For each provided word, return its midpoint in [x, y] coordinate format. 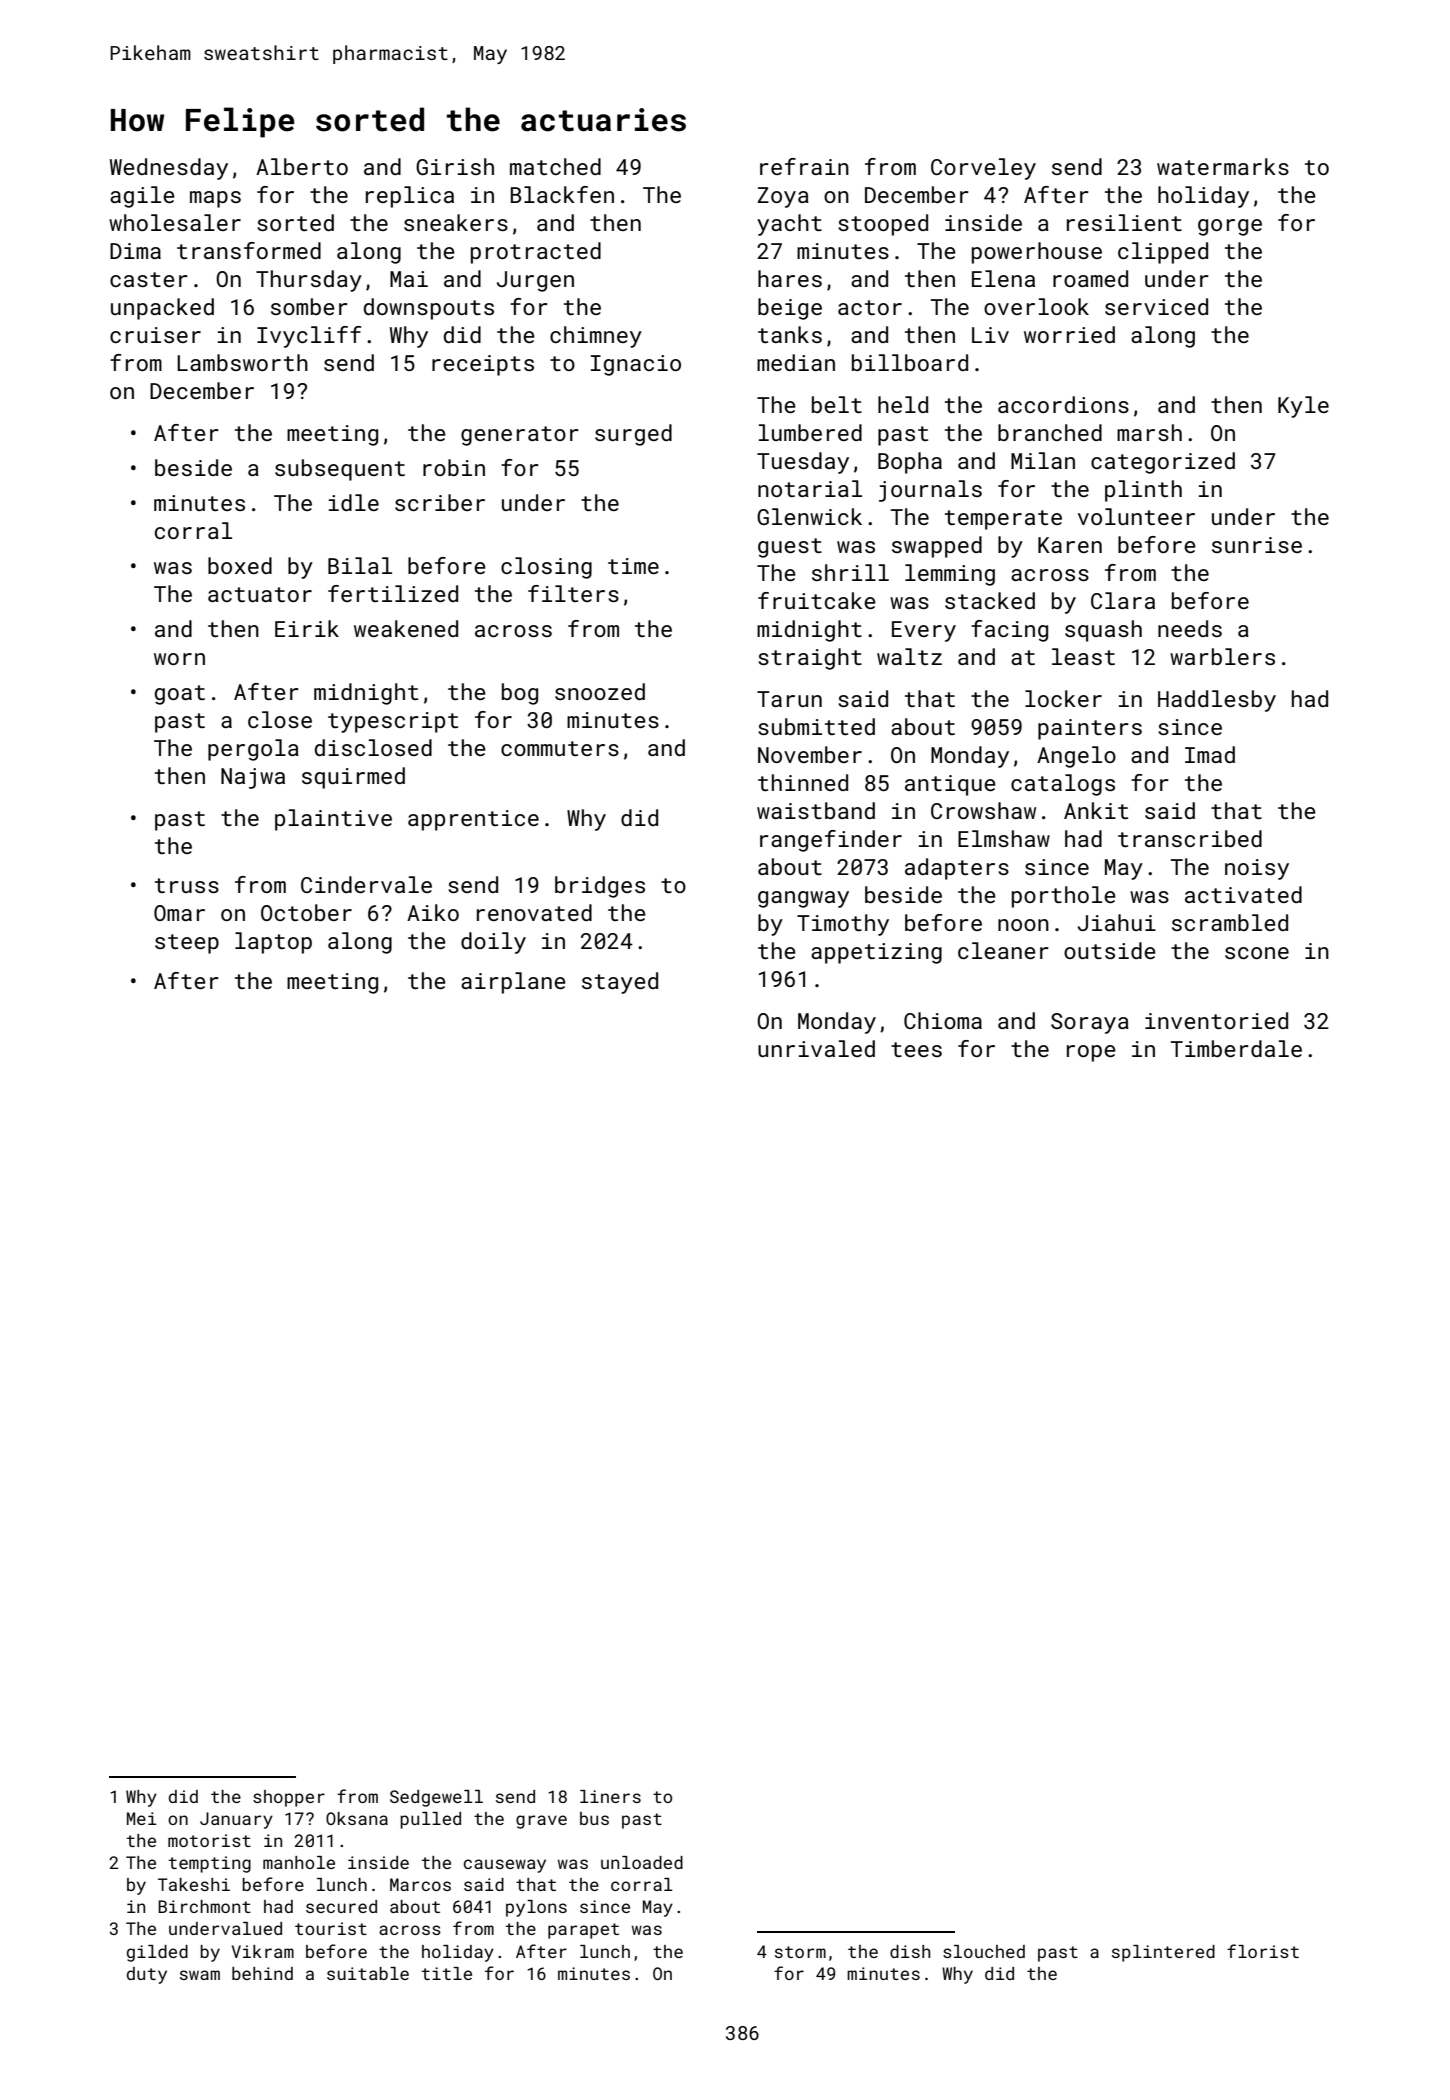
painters [1090, 729]
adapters [957, 869]
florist [1263, 1951]
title [447, 1973]
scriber [440, 502]
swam [200, 1975]
